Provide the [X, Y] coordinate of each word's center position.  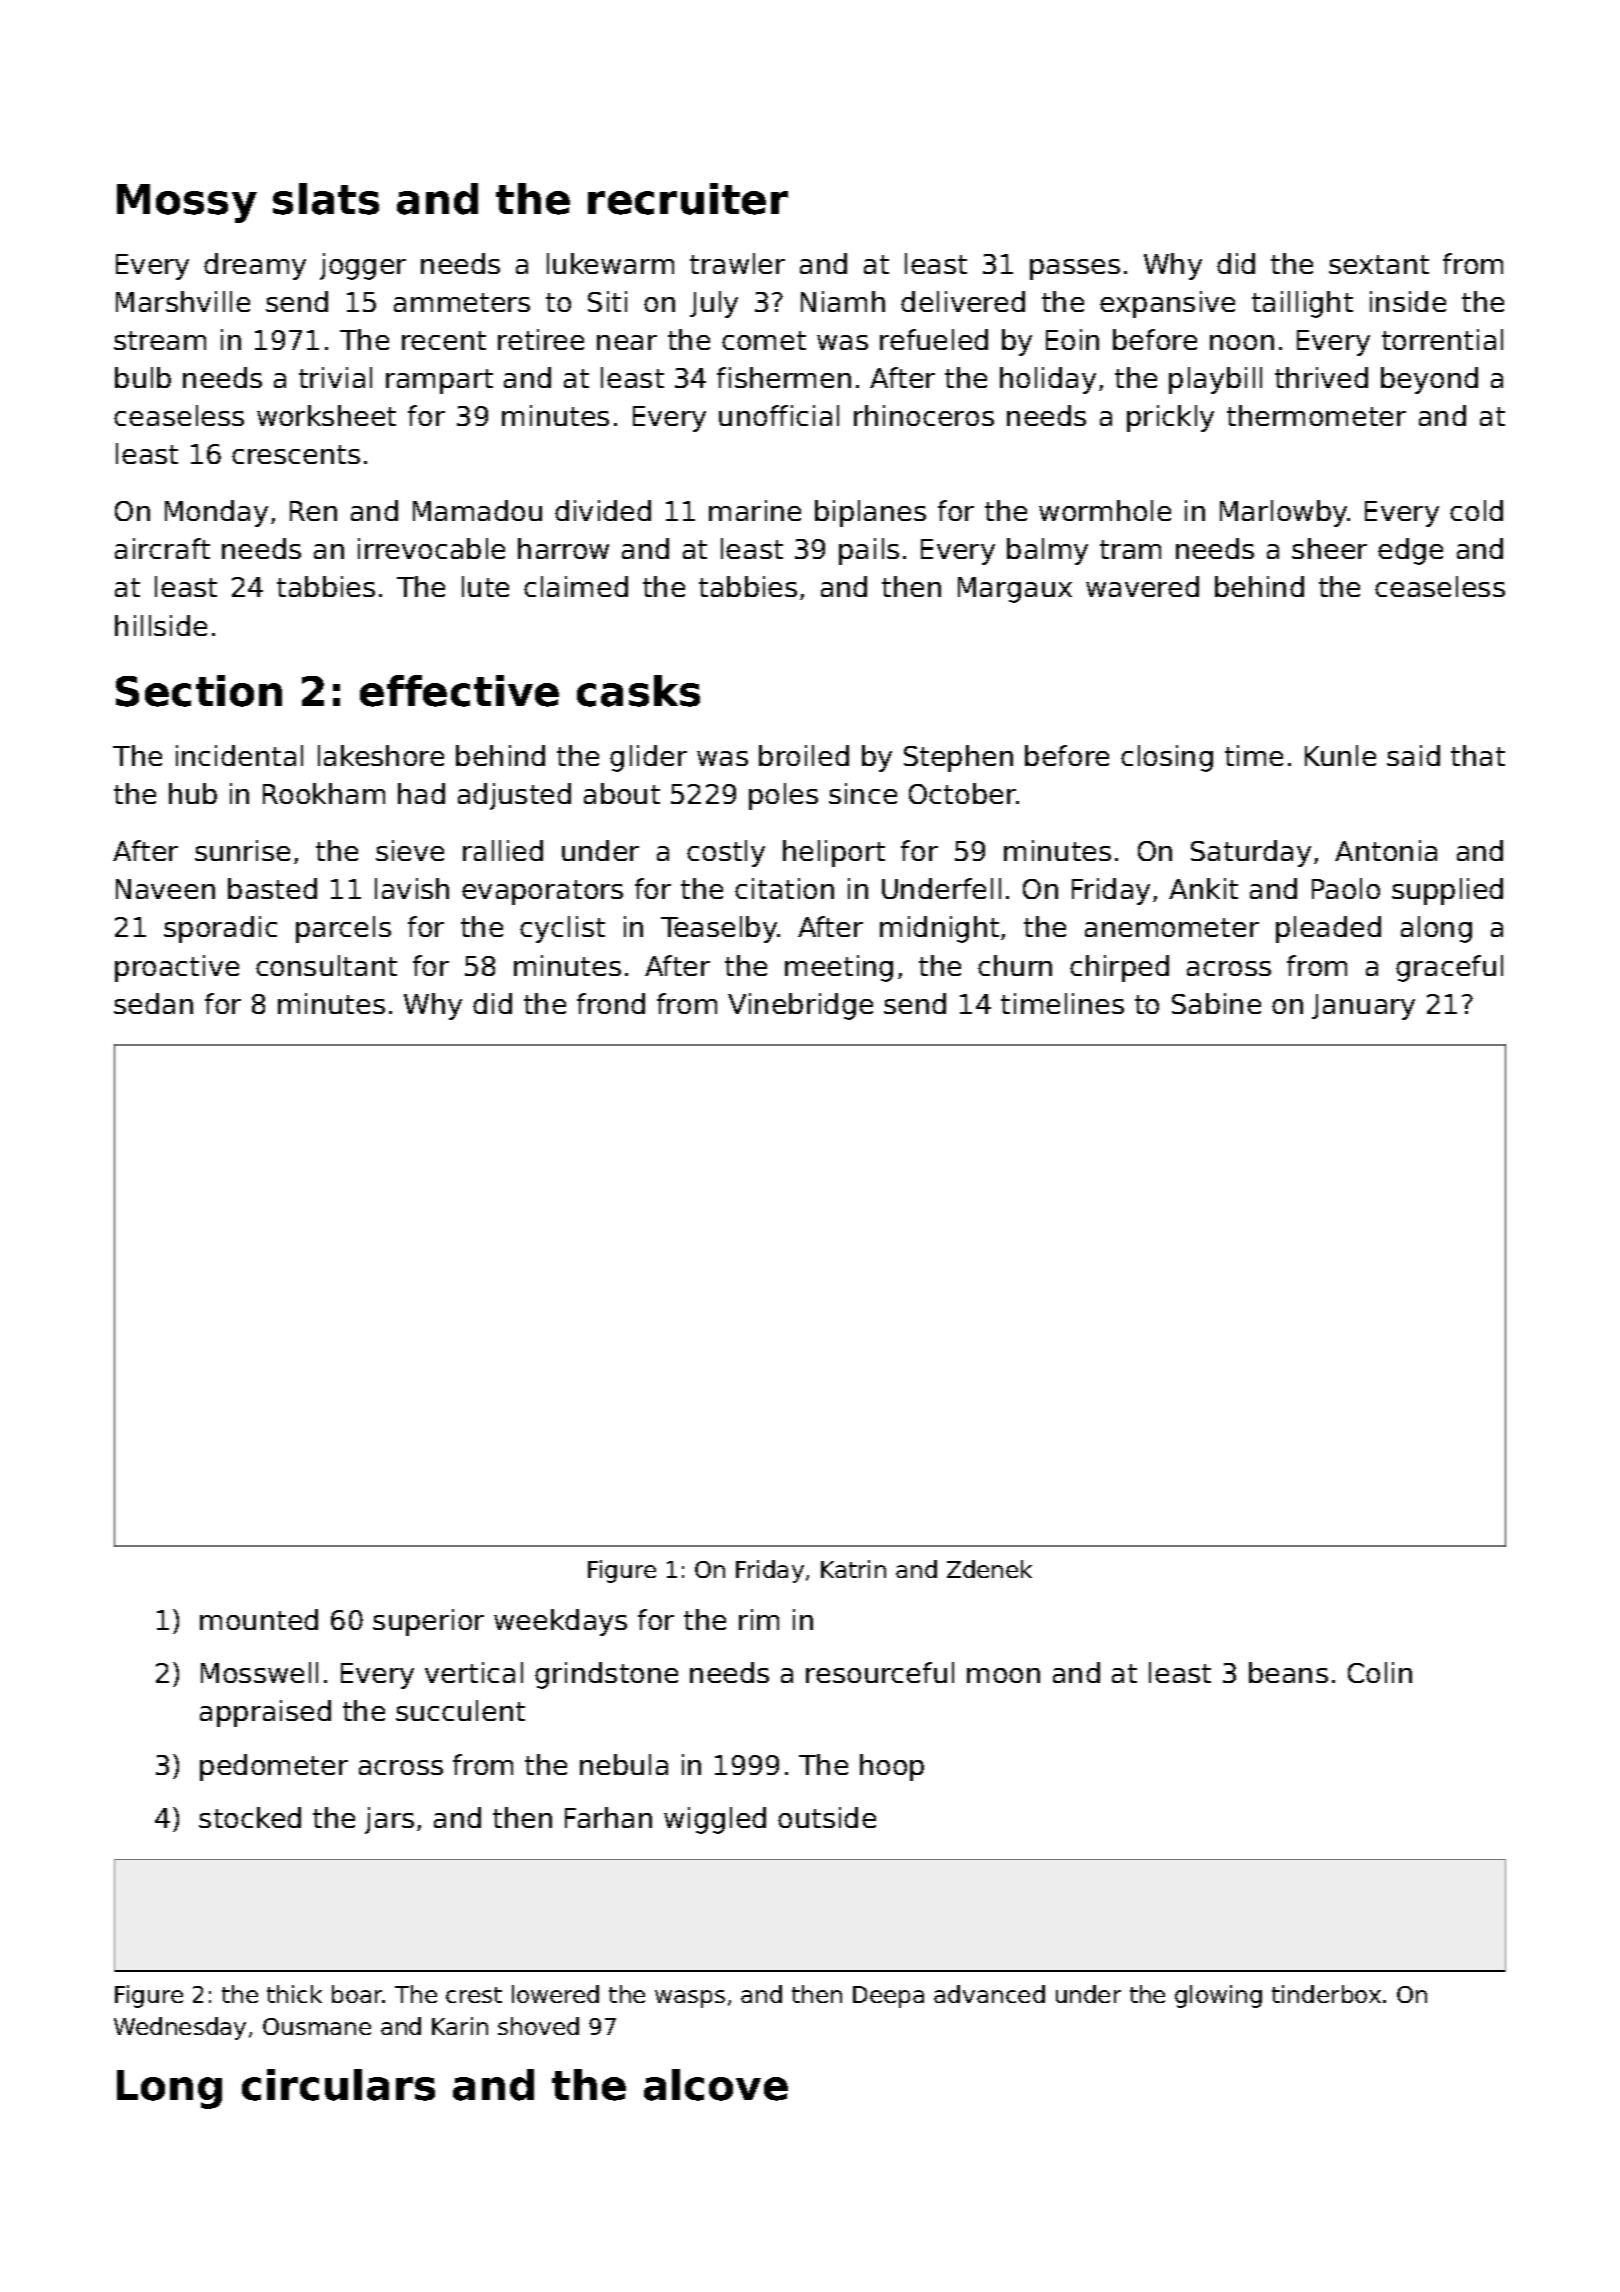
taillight [1302, 304]
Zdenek [989, 1569]
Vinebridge [800, 1006]
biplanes [870, 513]
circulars [338, 2085]
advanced [989, 1994]
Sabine [1216, 1003]
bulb [143, 377]
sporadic [220, 929]
